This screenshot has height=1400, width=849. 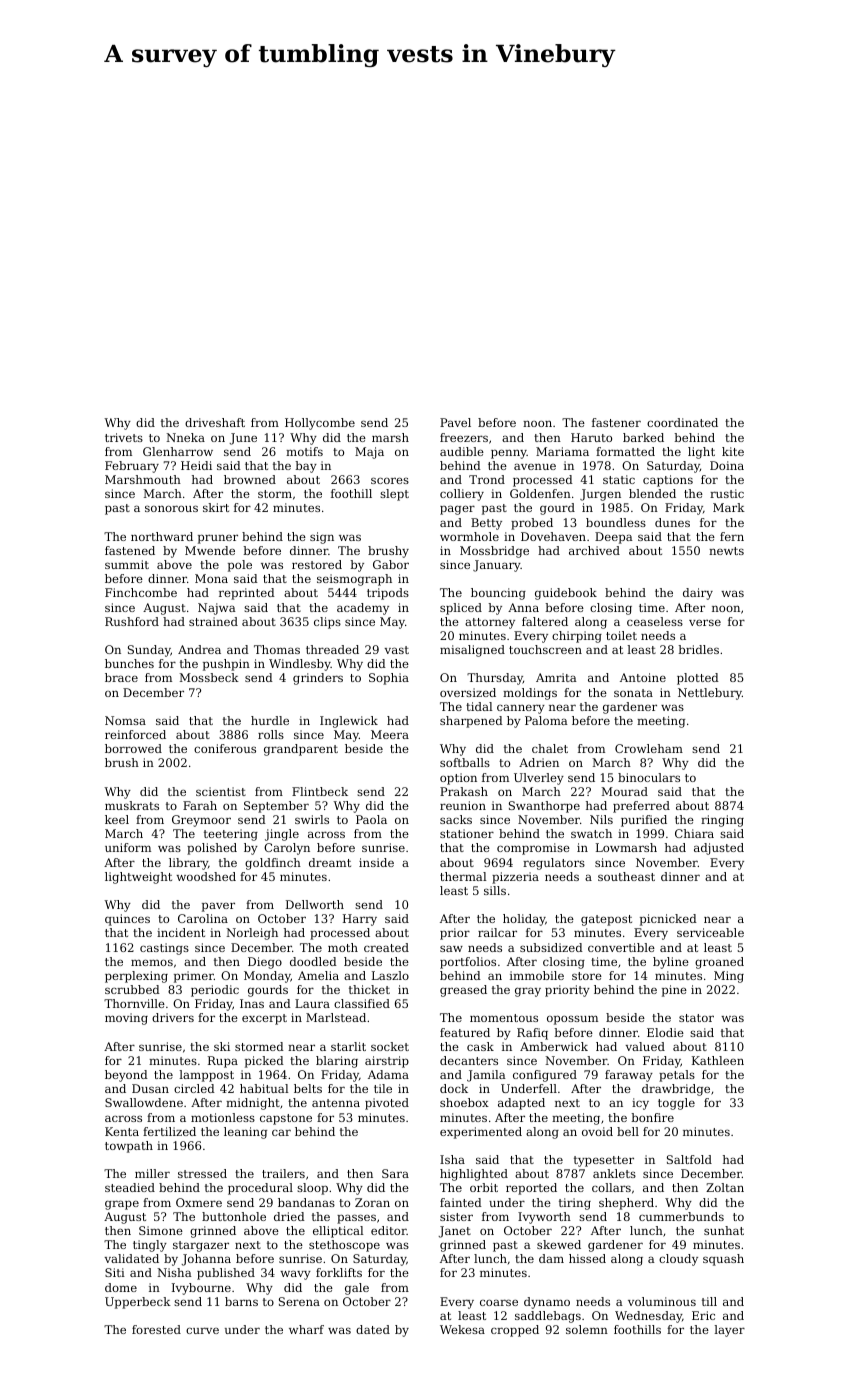 I want to click on summit, so click(x=127, y=564).
